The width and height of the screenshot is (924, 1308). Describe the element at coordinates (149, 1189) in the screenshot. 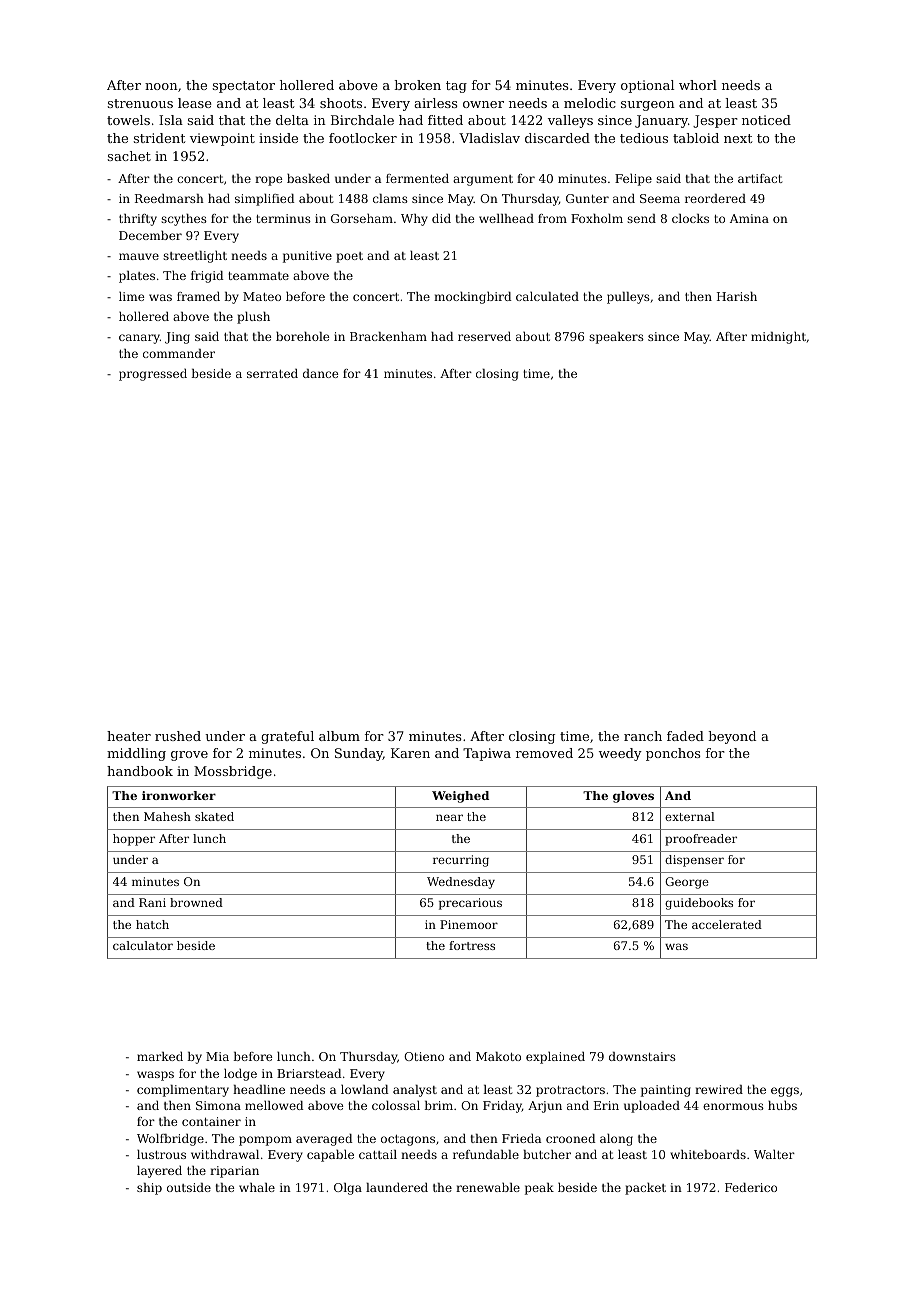

I see `ship` at that location.
